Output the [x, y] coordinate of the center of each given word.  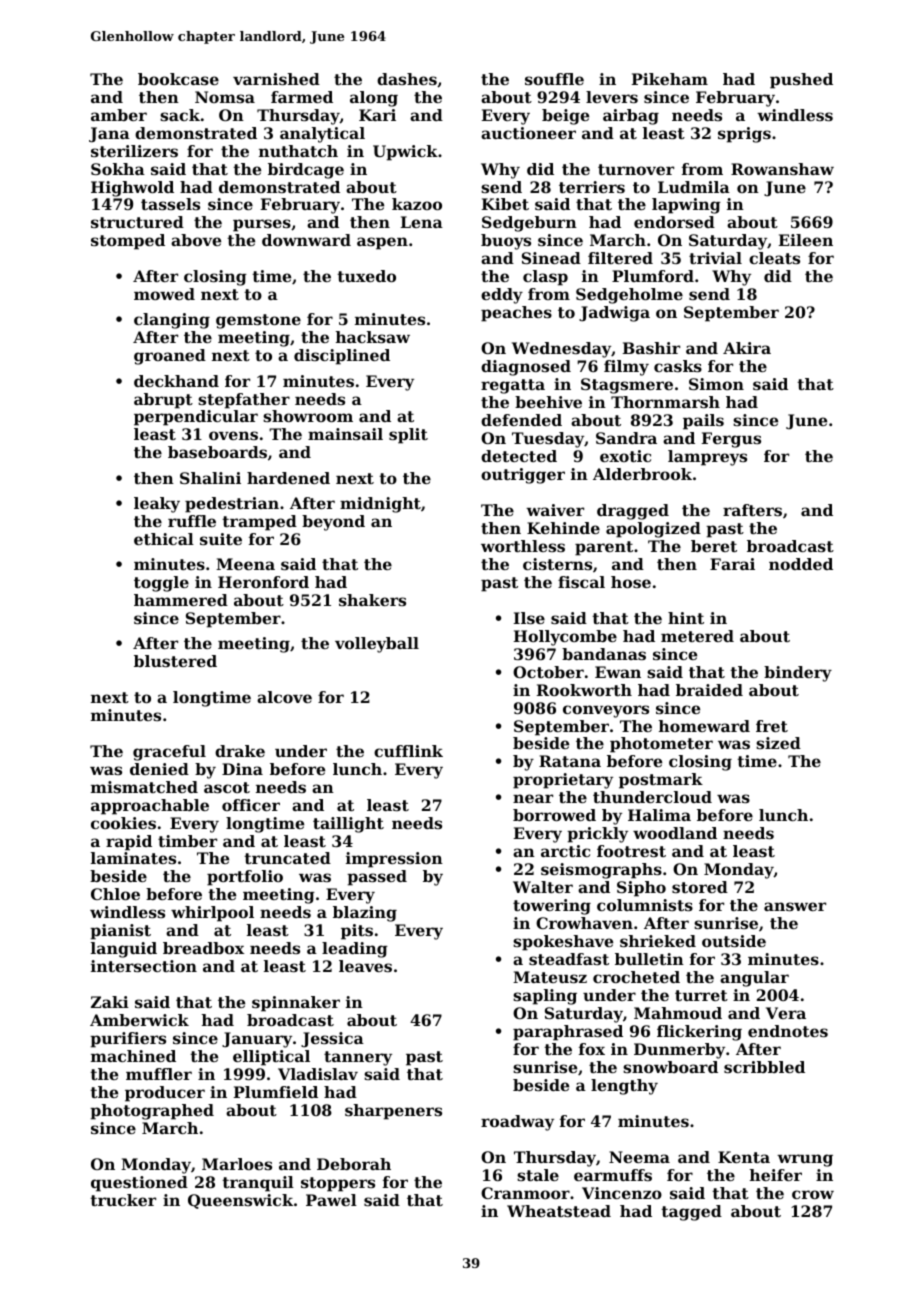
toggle [161, 584]
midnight [380, 505]
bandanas [604, 654]
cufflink [408, 751]
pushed [801, 81]
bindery [798, 674]
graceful [169, 753]
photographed [152, 1112]
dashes [407, 79]
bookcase [178, 79]
